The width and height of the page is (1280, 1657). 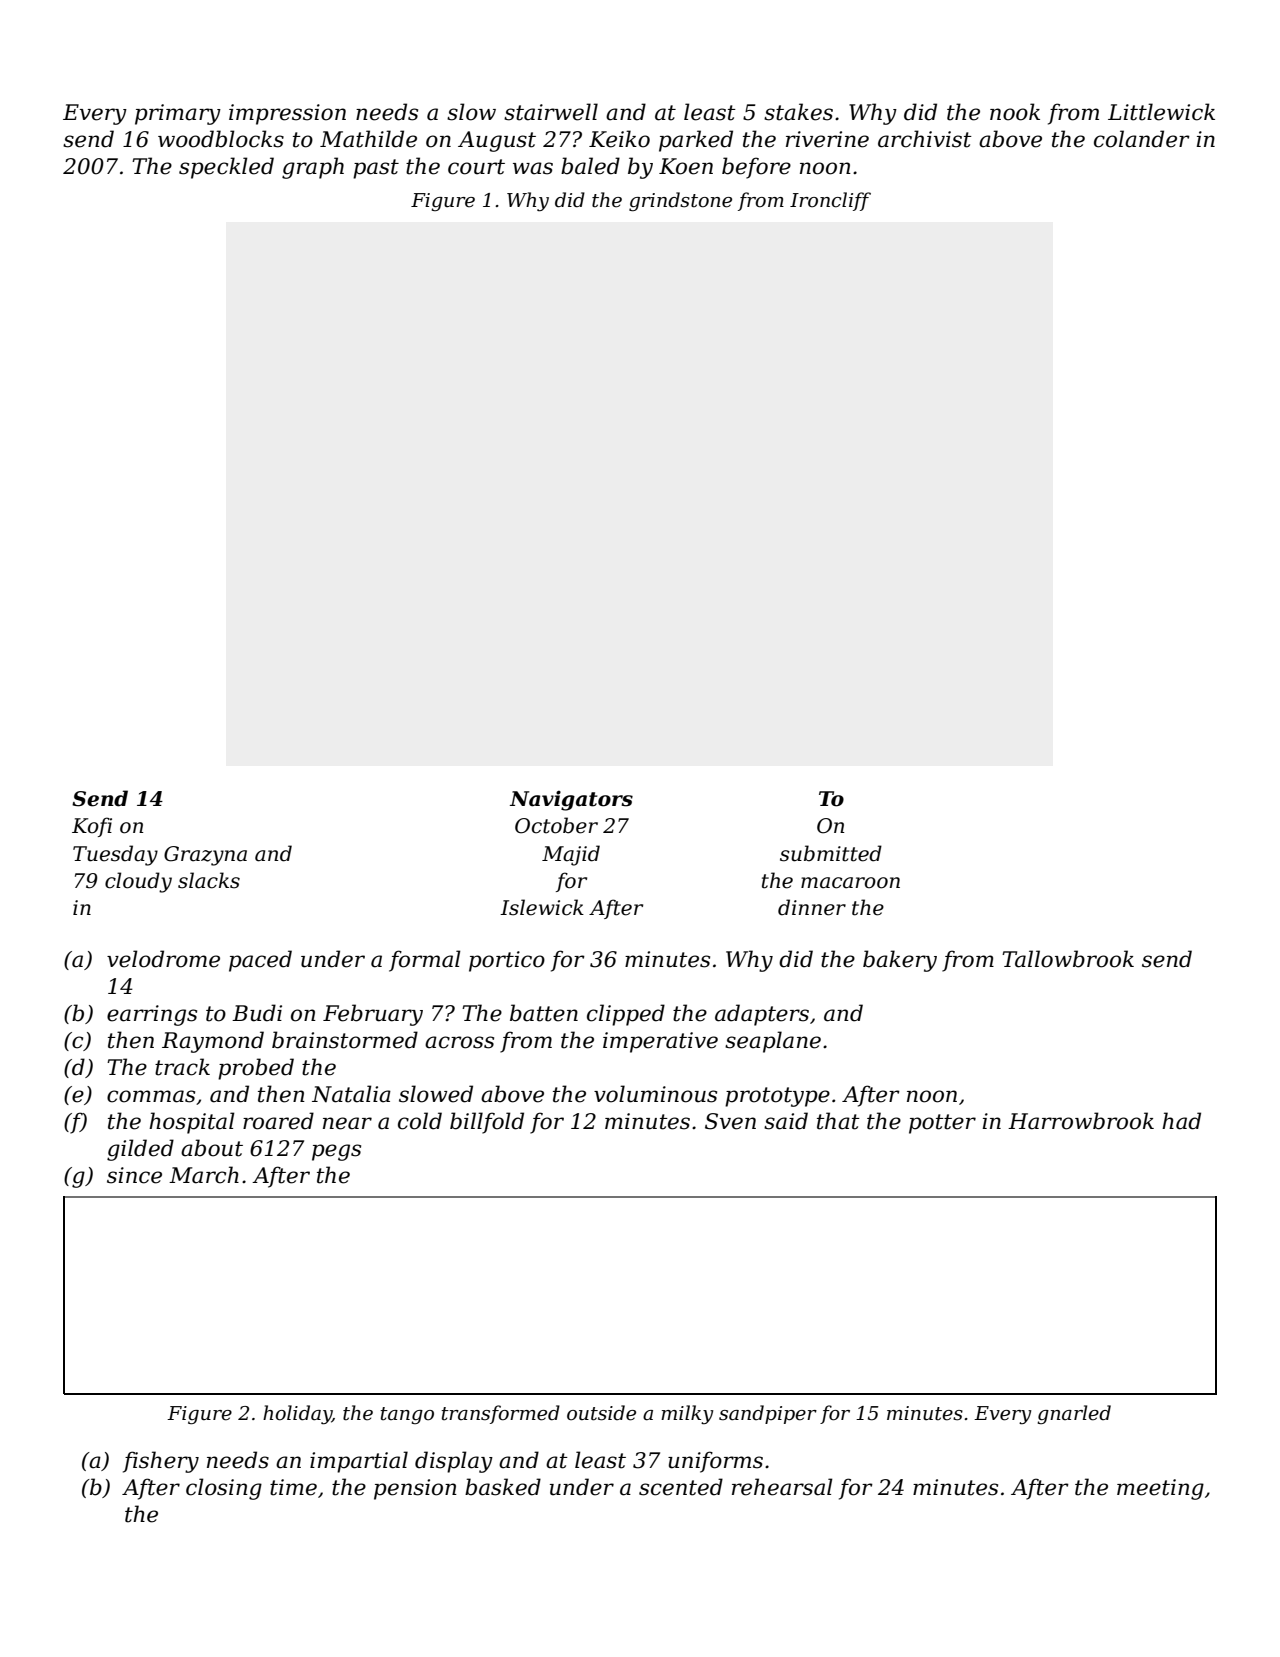 I want to click on Harrowbrook, so click(x=1081, y=1121).
